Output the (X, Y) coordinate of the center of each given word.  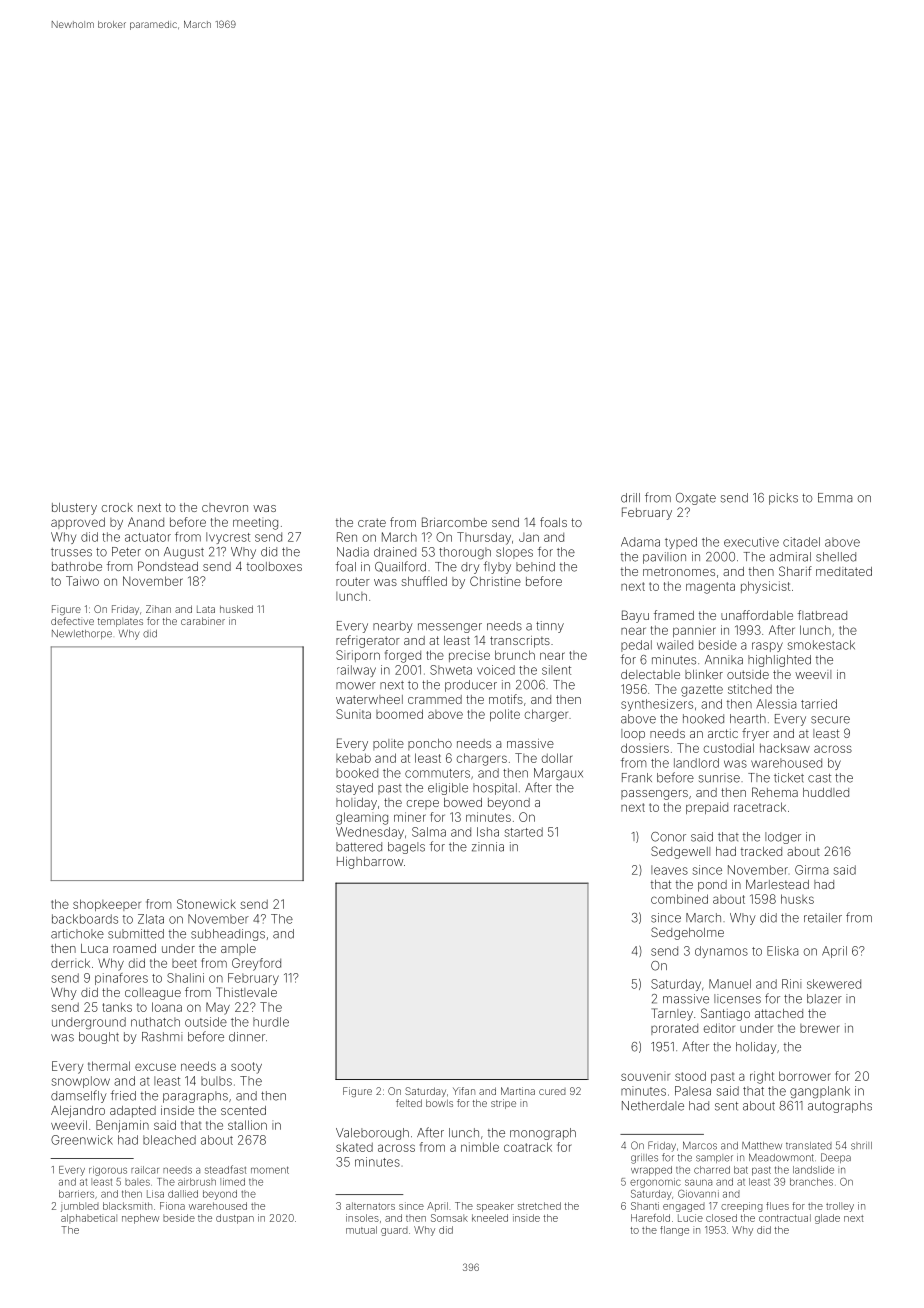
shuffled (424, 581)
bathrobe (77, 566)
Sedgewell (680, 852)
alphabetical (89, 1219)
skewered (834, 984)
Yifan (464, 1091)
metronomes (679, 571)
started (524, 832)
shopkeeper (107, 905)
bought (99, 1038)
